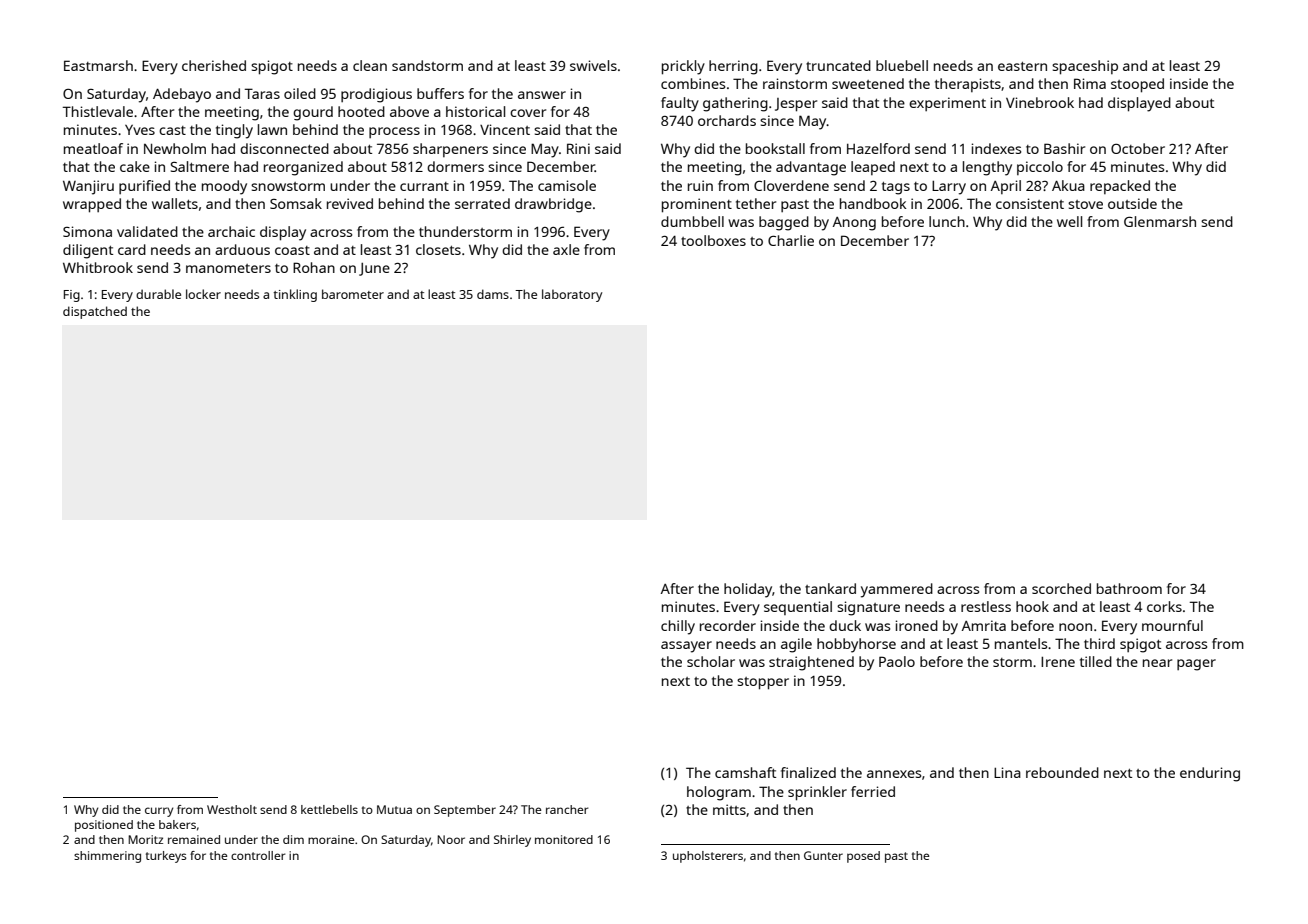 The height and width of the screenshot is (924, 1308). What do you see at coordinates (745, 772) in the screenshot?
I see `camshaft` at bounding box center [745, 772].
